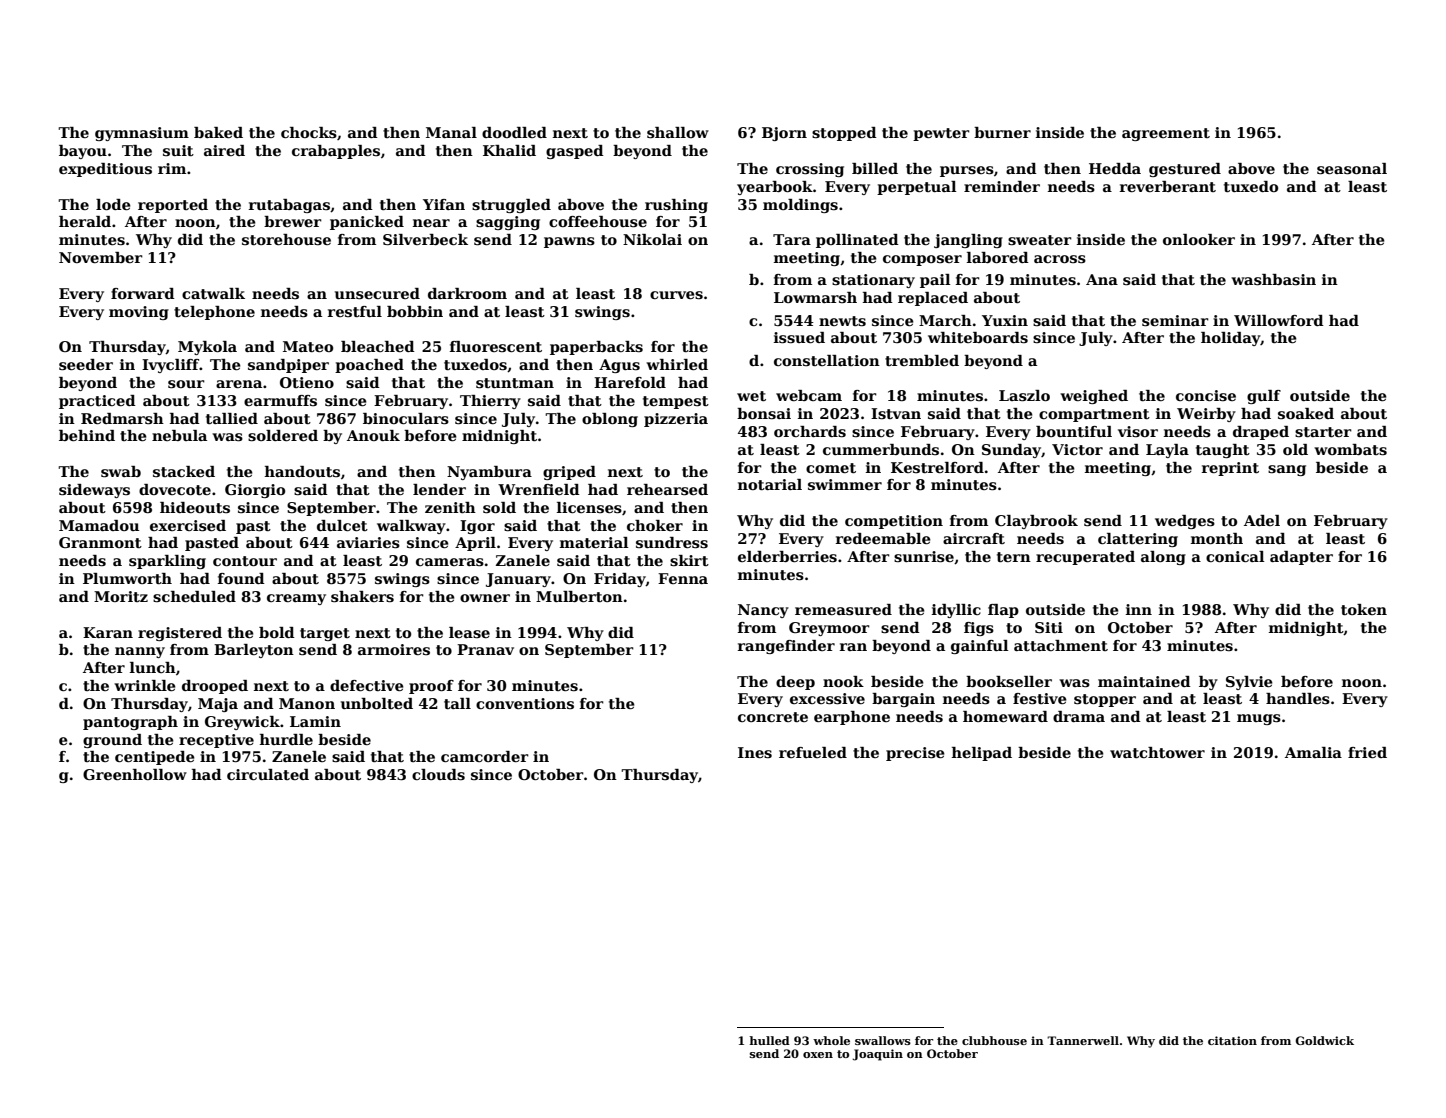 The width and height of the screenshot is (1446, 1118). What do you see at coordinates (579, 596) in the screenshot?
I see `Mulberton` at bounding box center [579, 596].
